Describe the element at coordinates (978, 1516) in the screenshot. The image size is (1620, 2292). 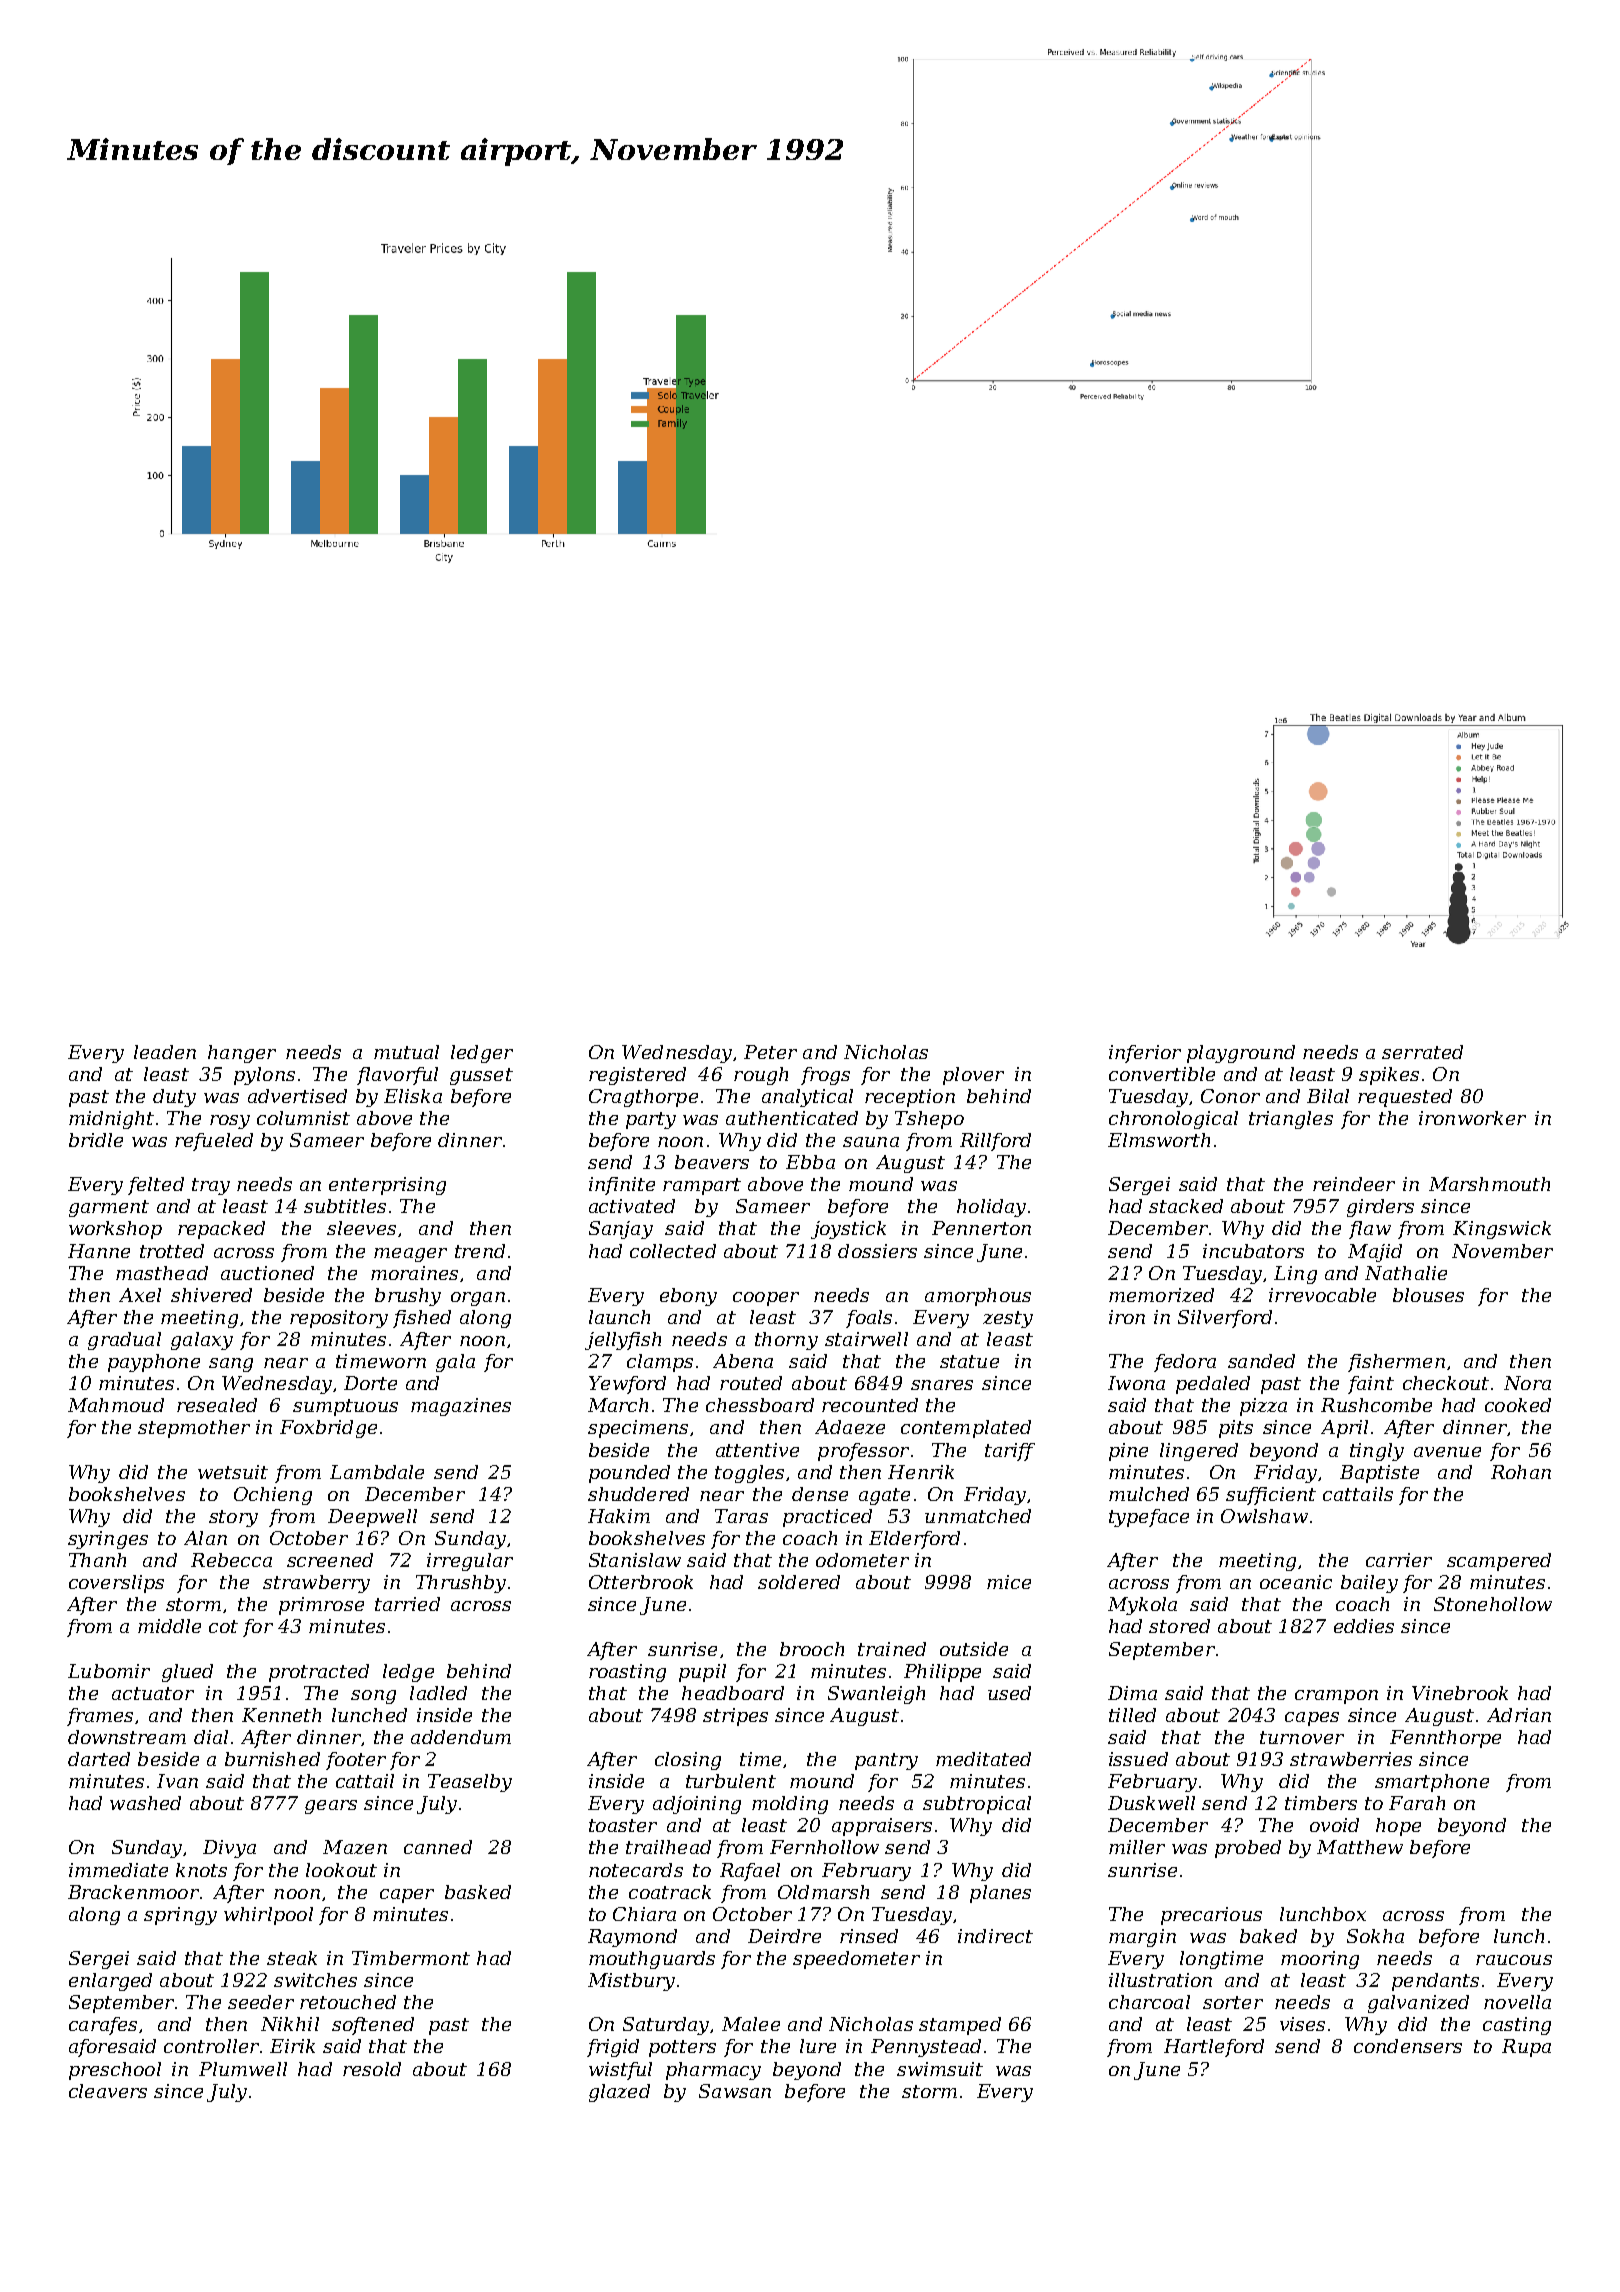
I see `unmatched` at that location.
